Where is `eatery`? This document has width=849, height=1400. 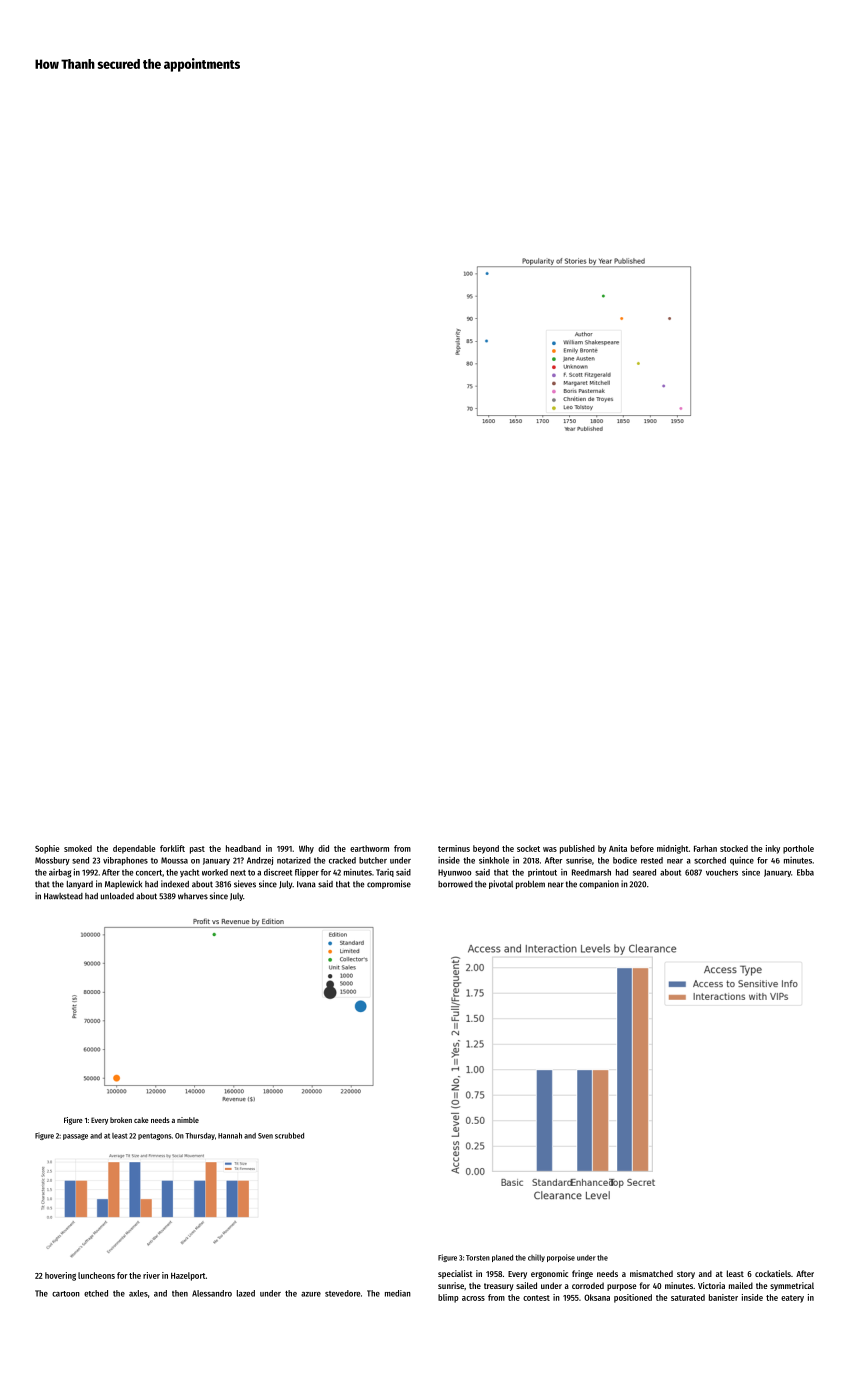 eatery is located at coordinates (792, 1299).
